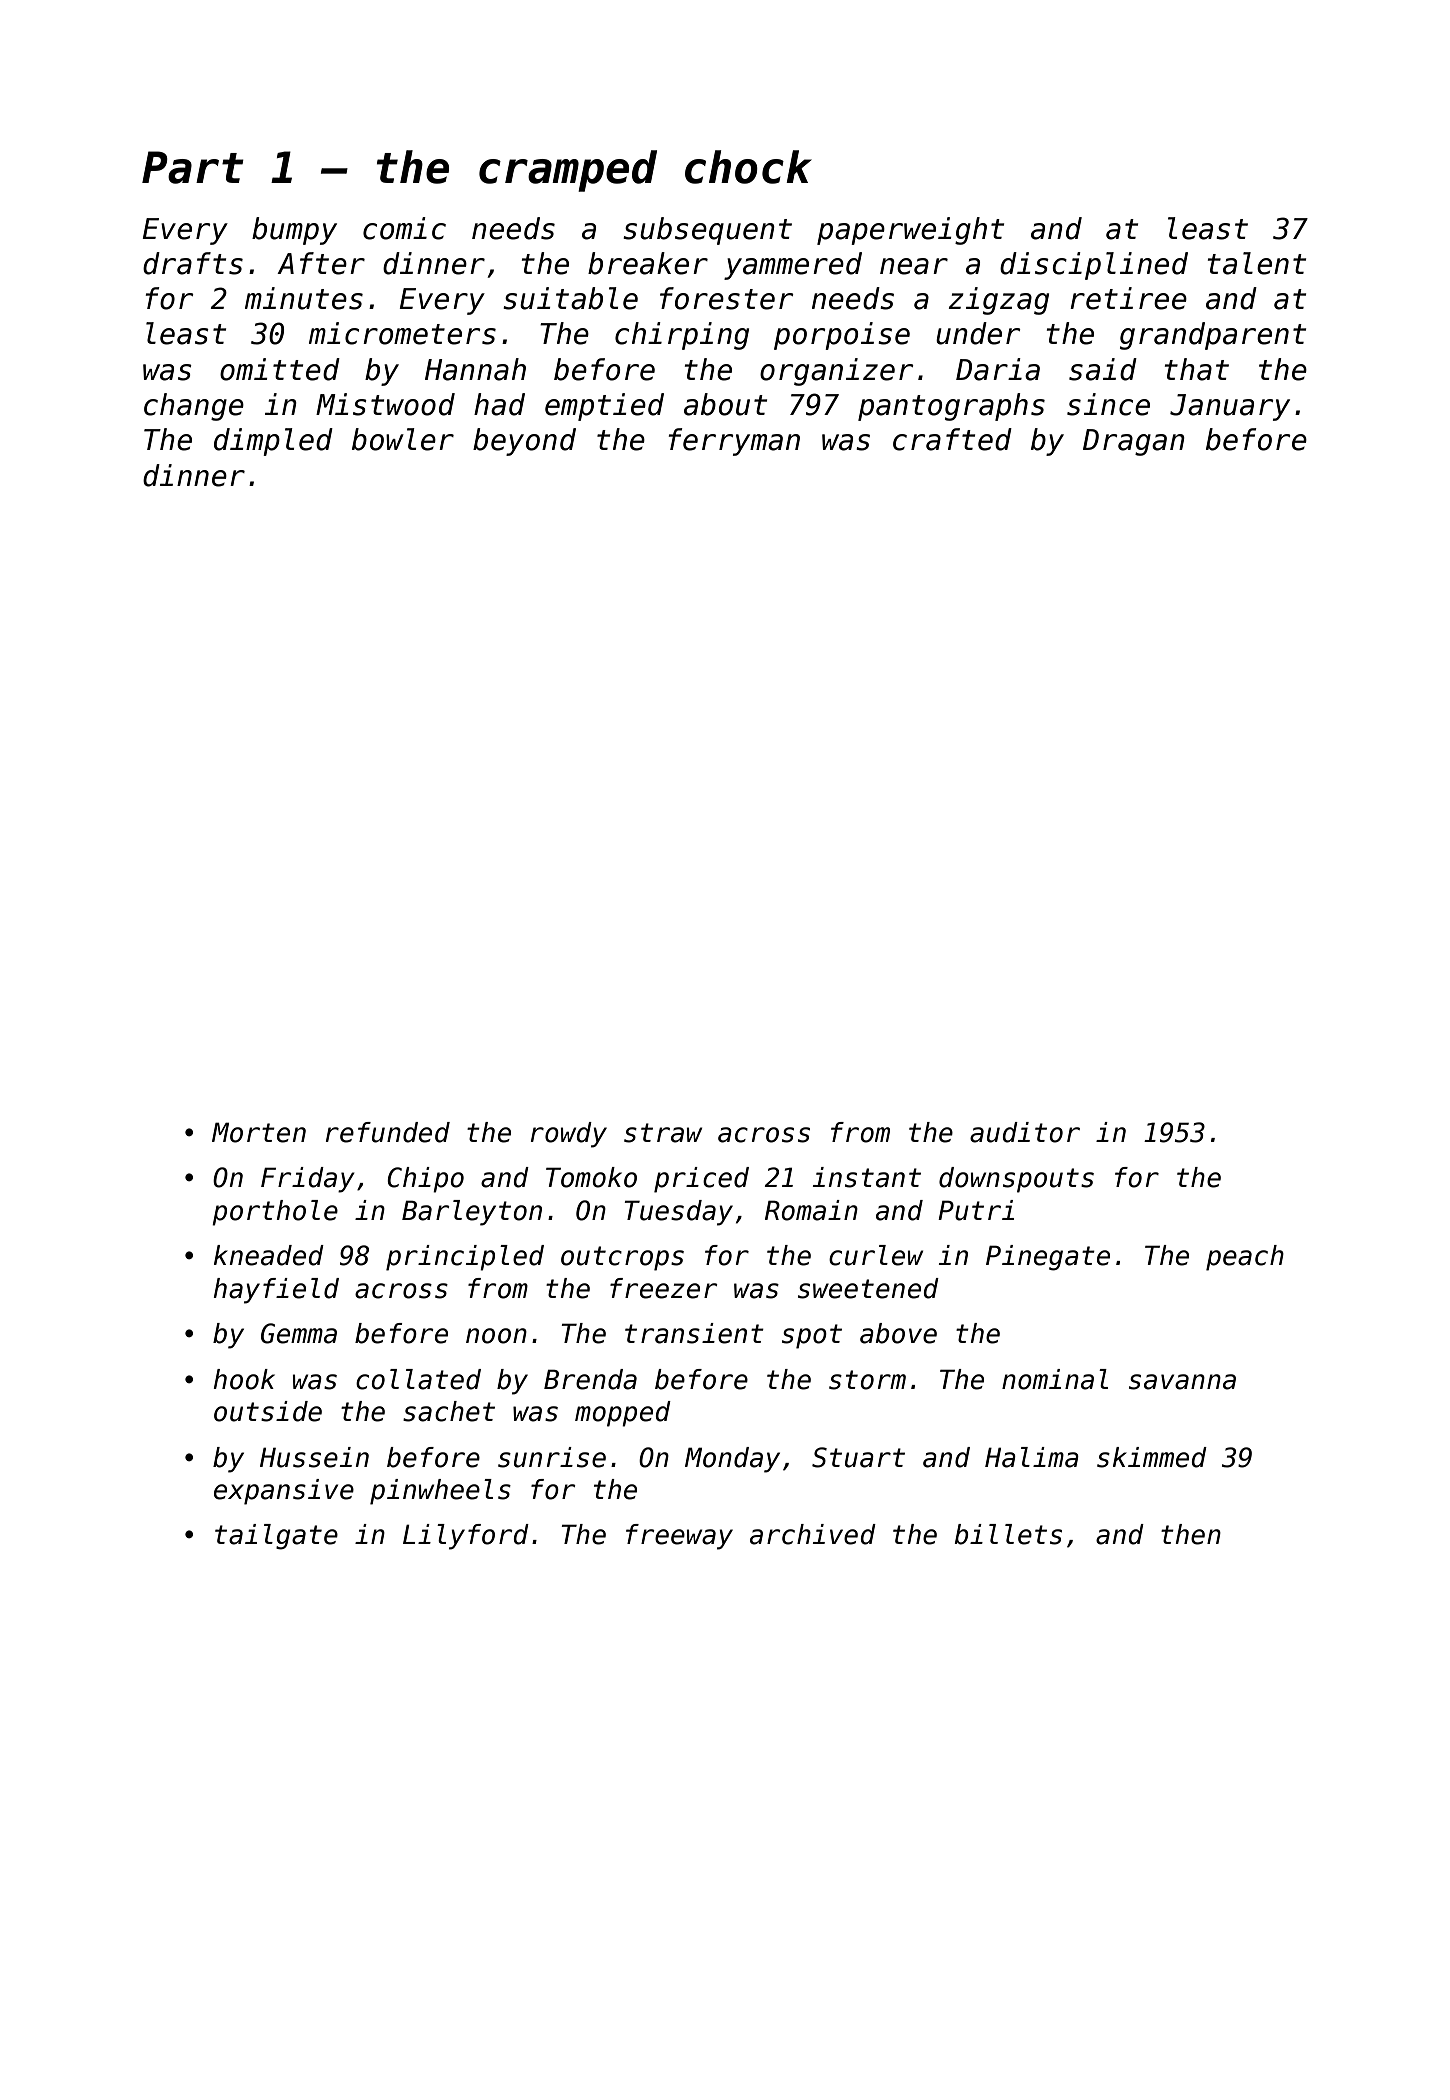 The image size is (1450, 2100). Describe the element at coordinates (524, 442) in the document. I see `beyond` at that location.
